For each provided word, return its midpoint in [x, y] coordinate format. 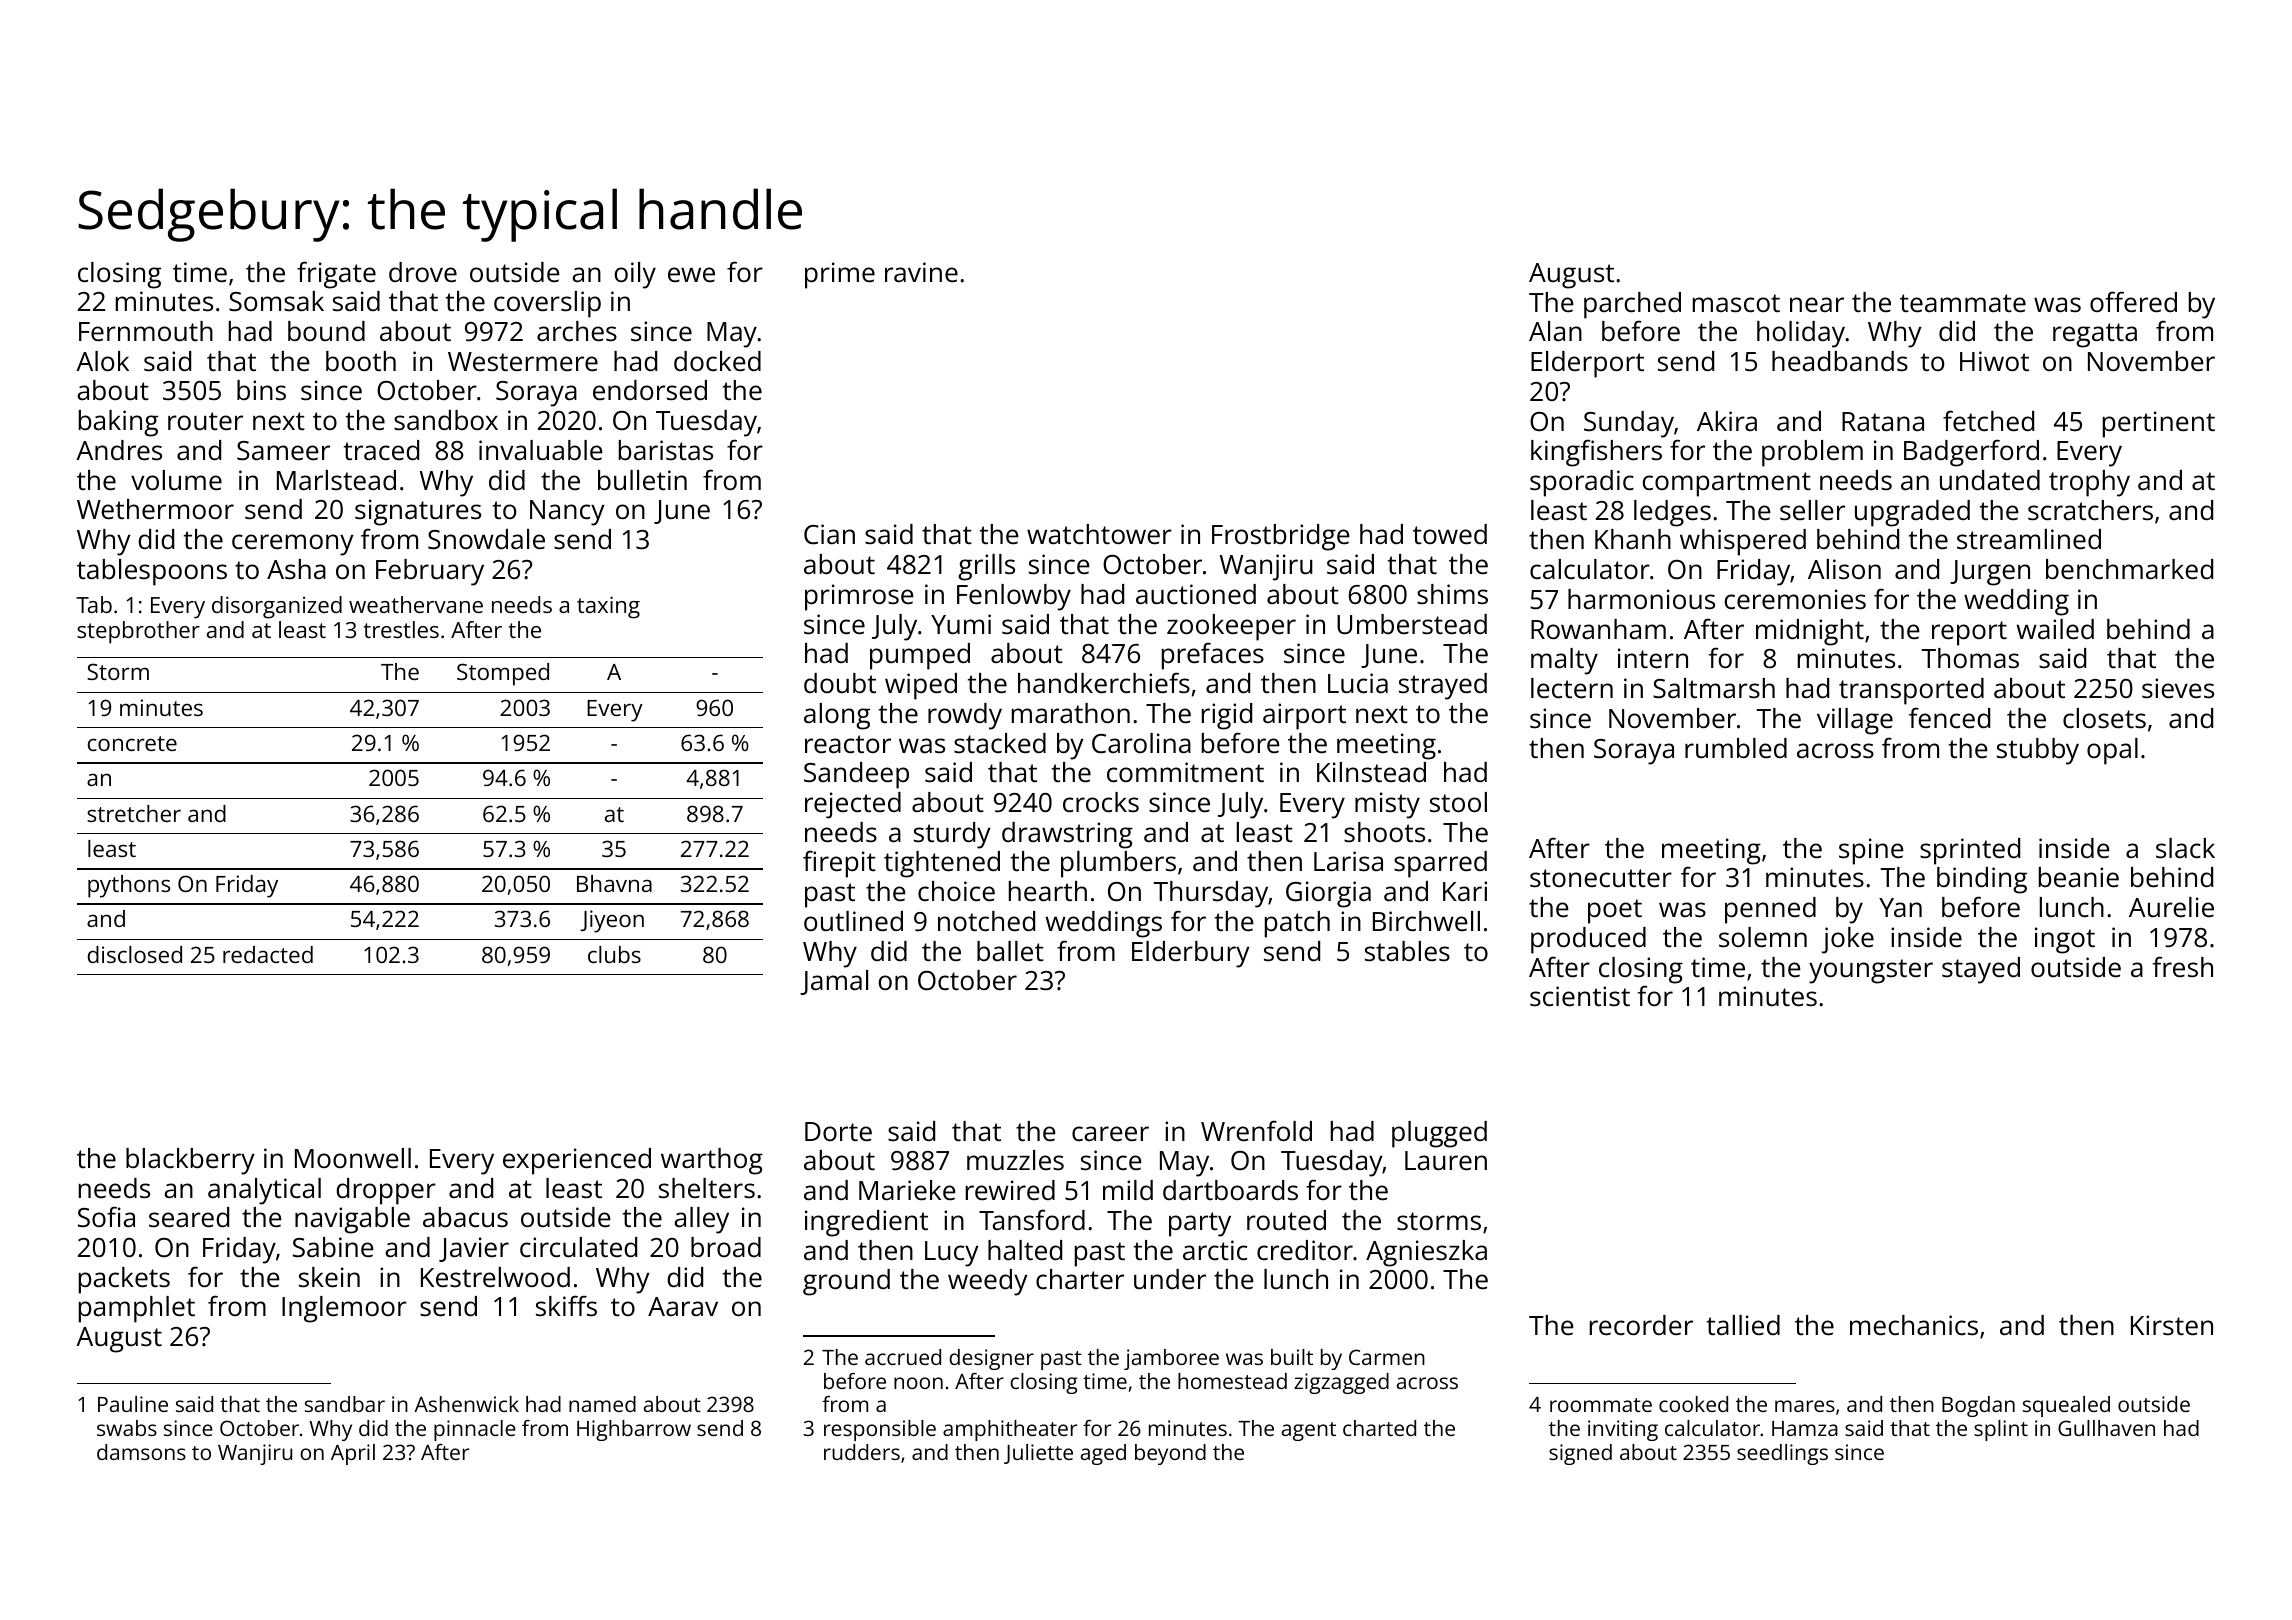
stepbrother [138, 632]
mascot [1736, 303]
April [353, 1454]
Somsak [276, 301]
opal [2112, 751]
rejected [853, 805]
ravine [921, 272]
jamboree [1171, 1359]
